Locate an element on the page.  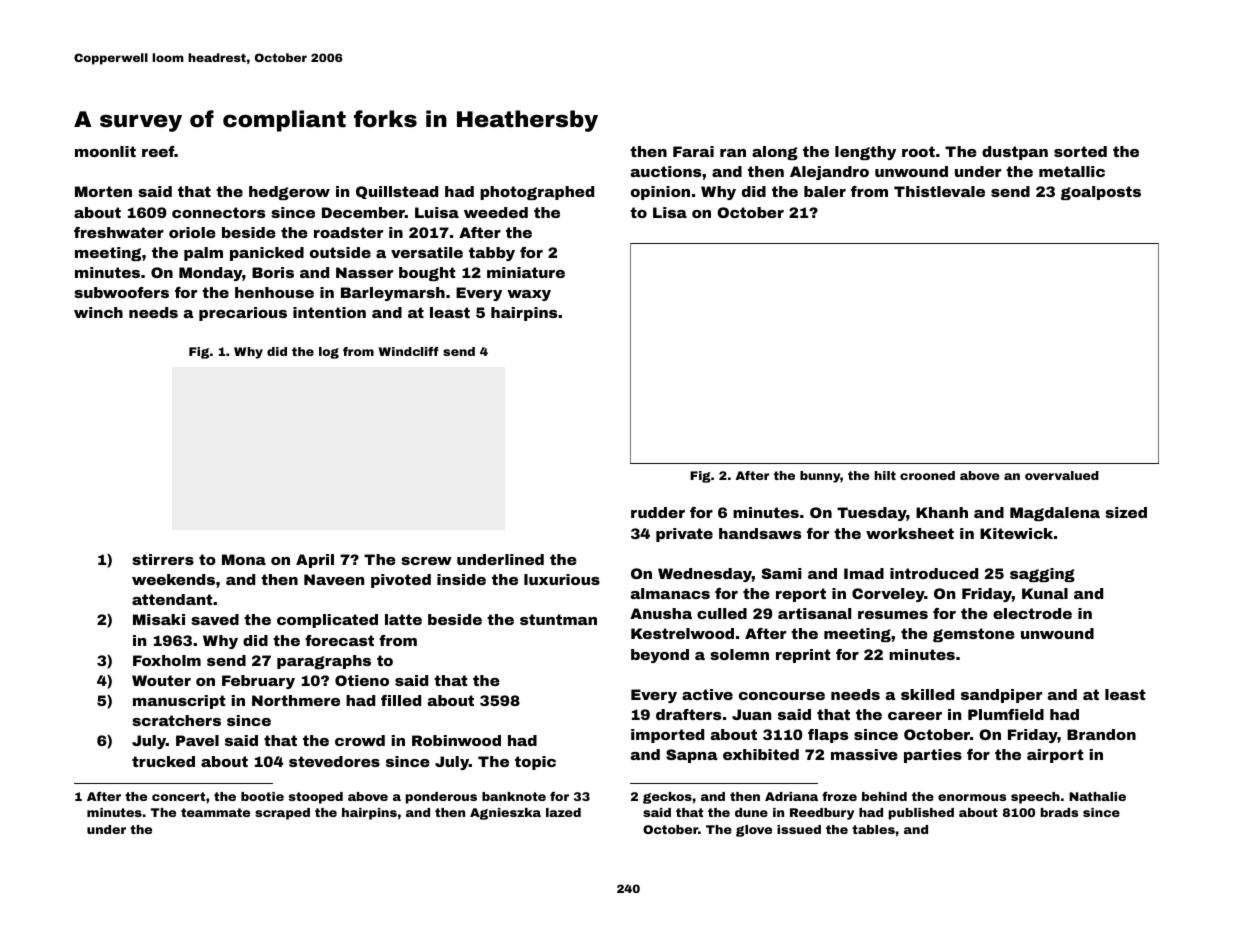
lazed is located at coordinates (563, 812).
